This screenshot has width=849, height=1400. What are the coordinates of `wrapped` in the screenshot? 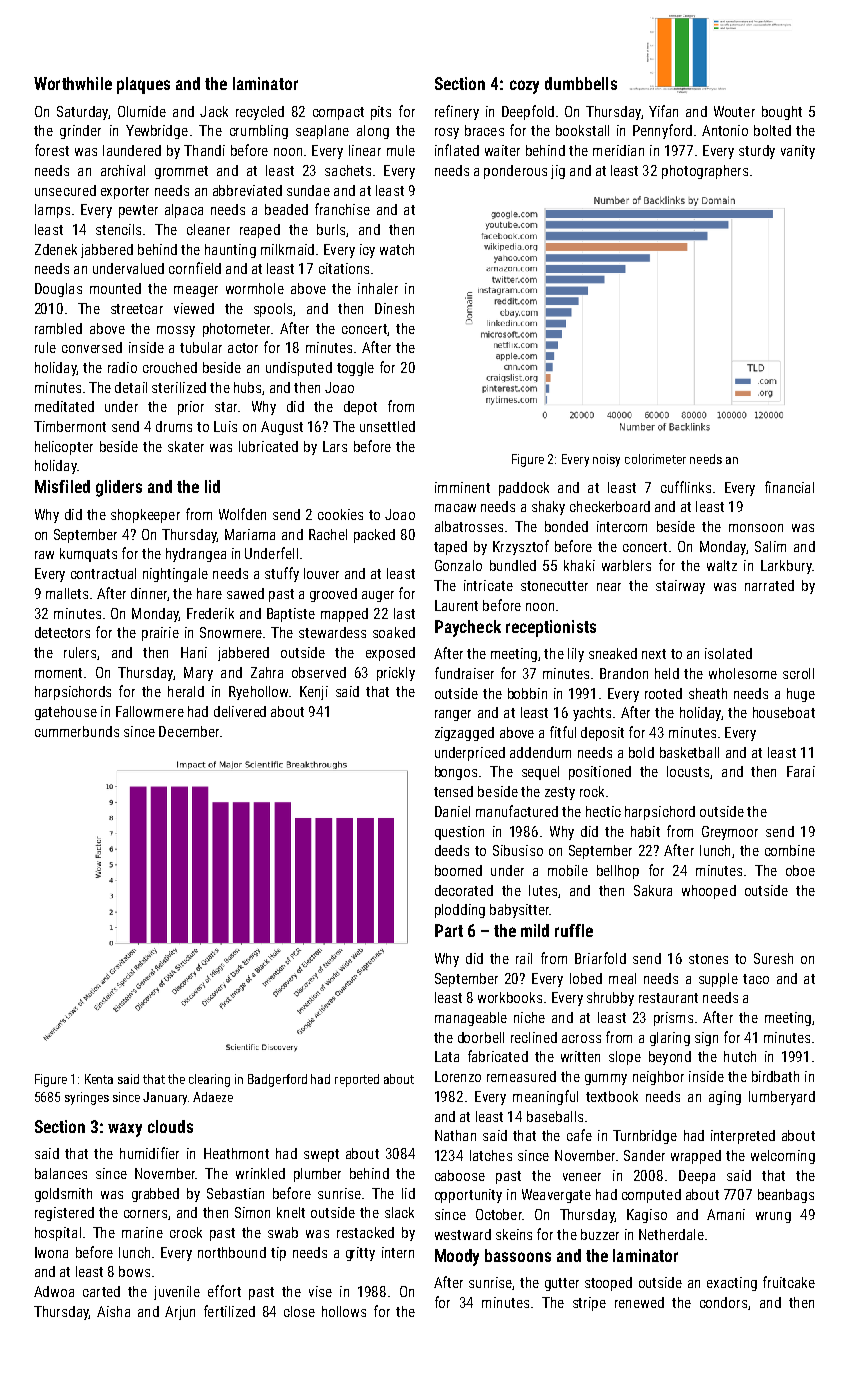 It's located at (696, 1157).
